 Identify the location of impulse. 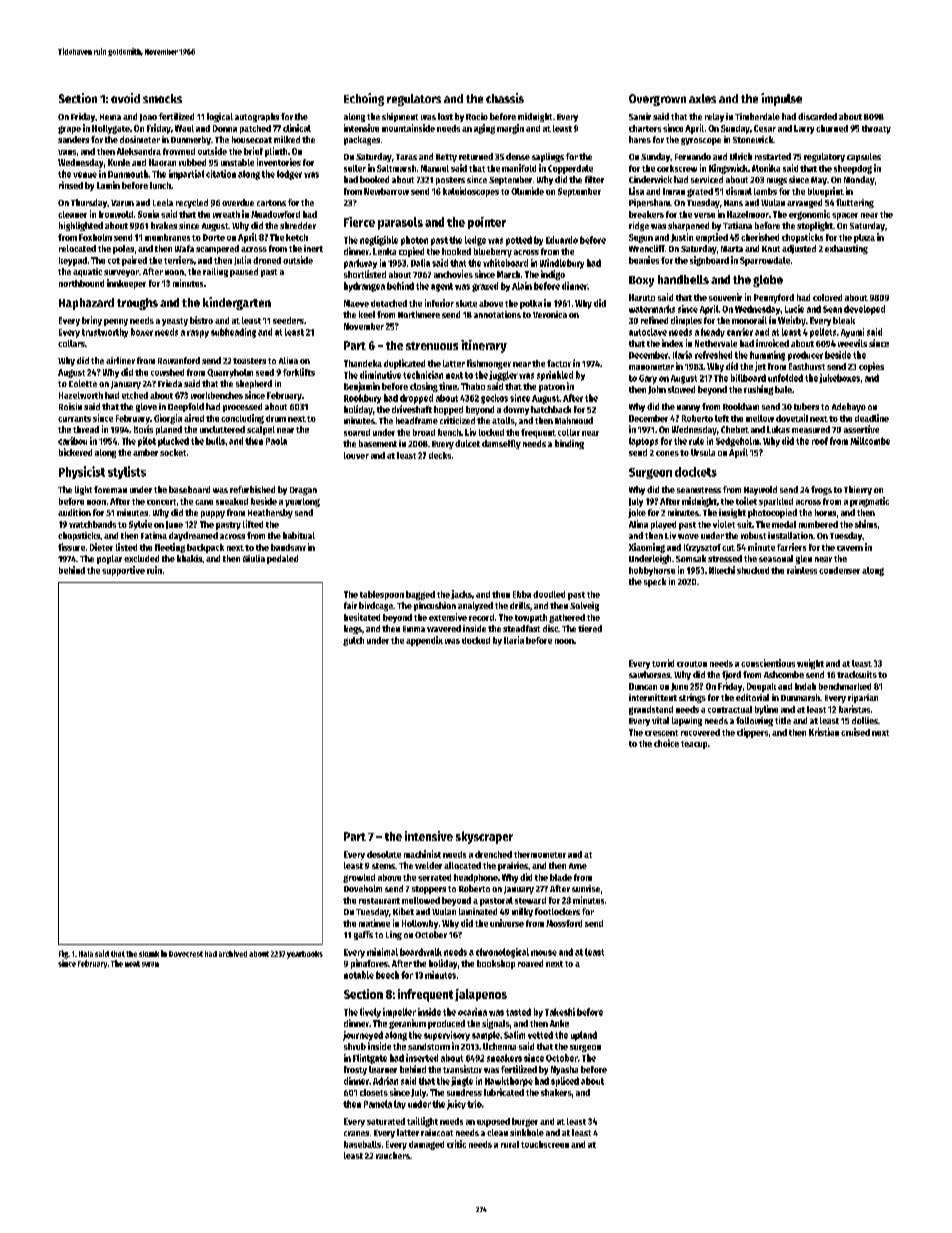
(781, 99).
